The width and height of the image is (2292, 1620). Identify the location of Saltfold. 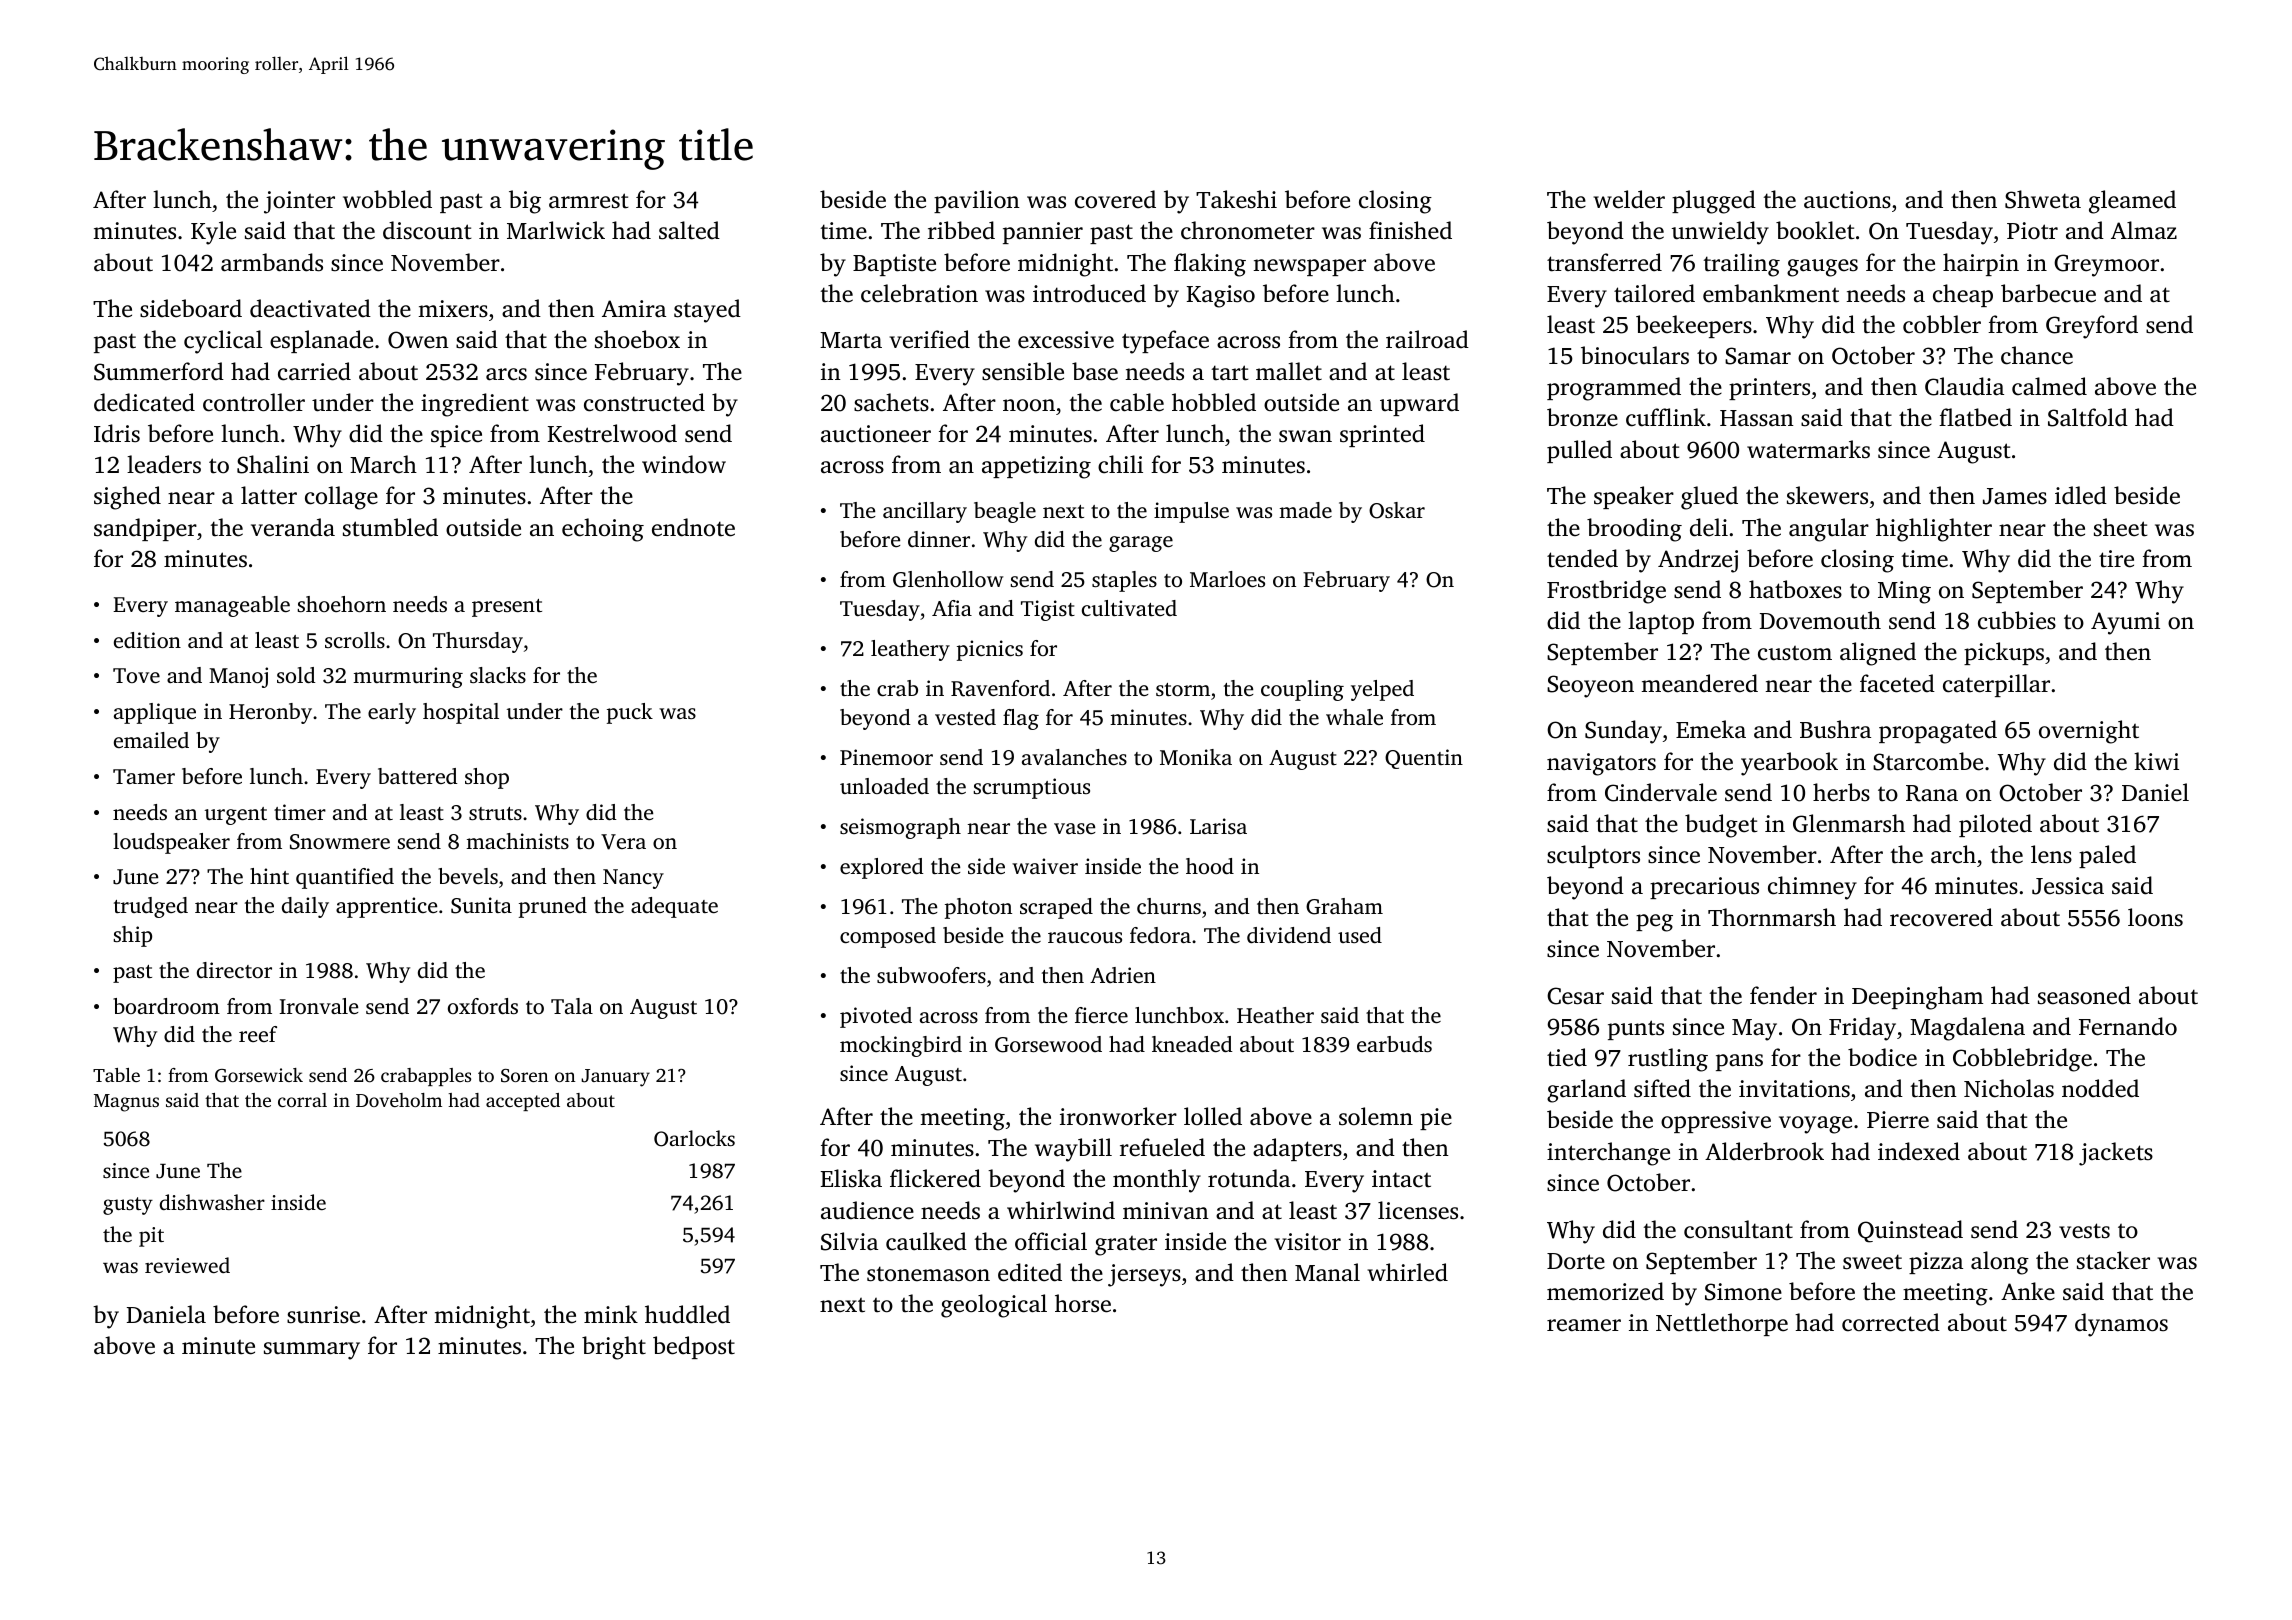
(2088, 417).
